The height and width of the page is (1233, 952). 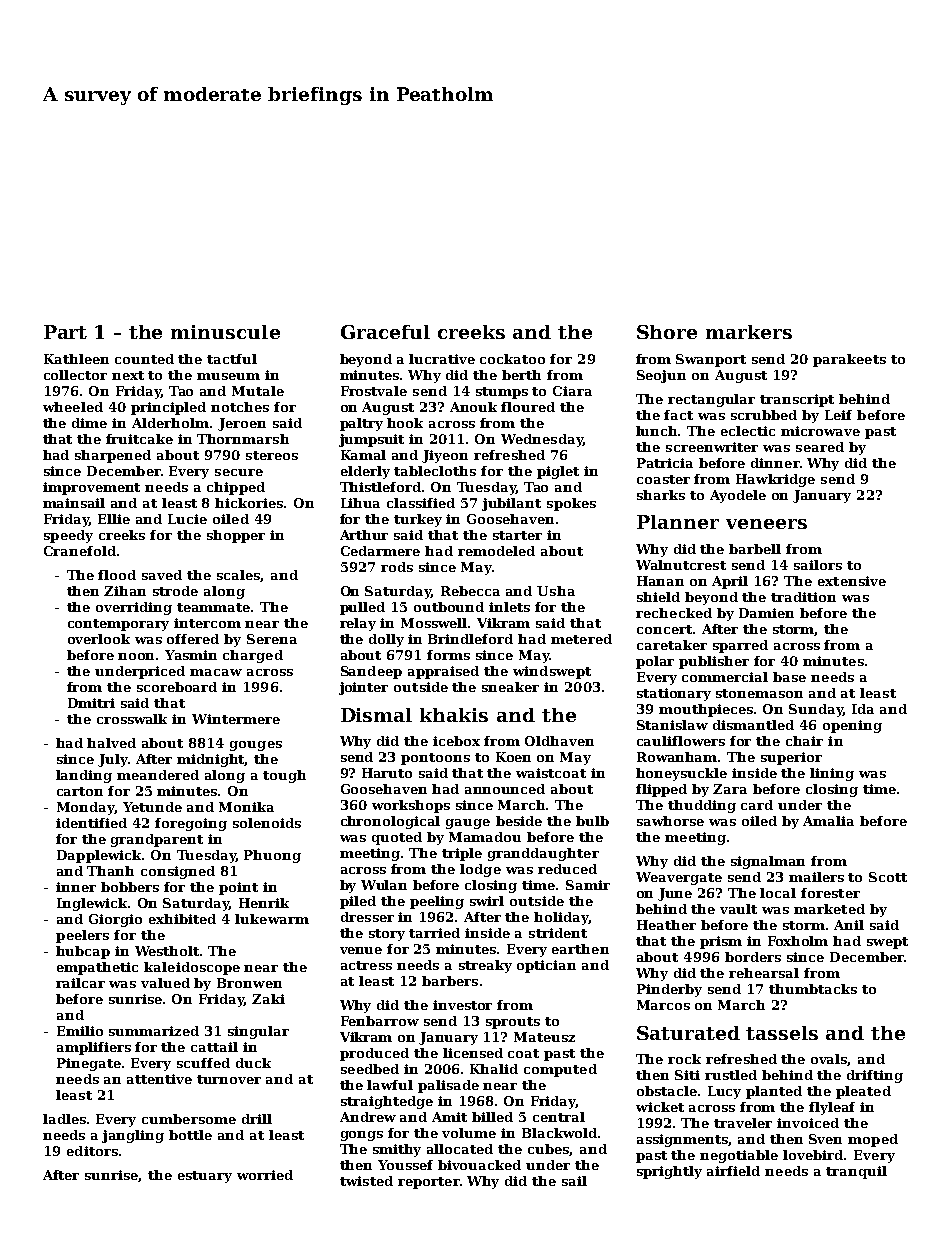 What do you see at coordinates (225, 332) in the page?
I see `minuscule` at bounding box center [225, 332].
